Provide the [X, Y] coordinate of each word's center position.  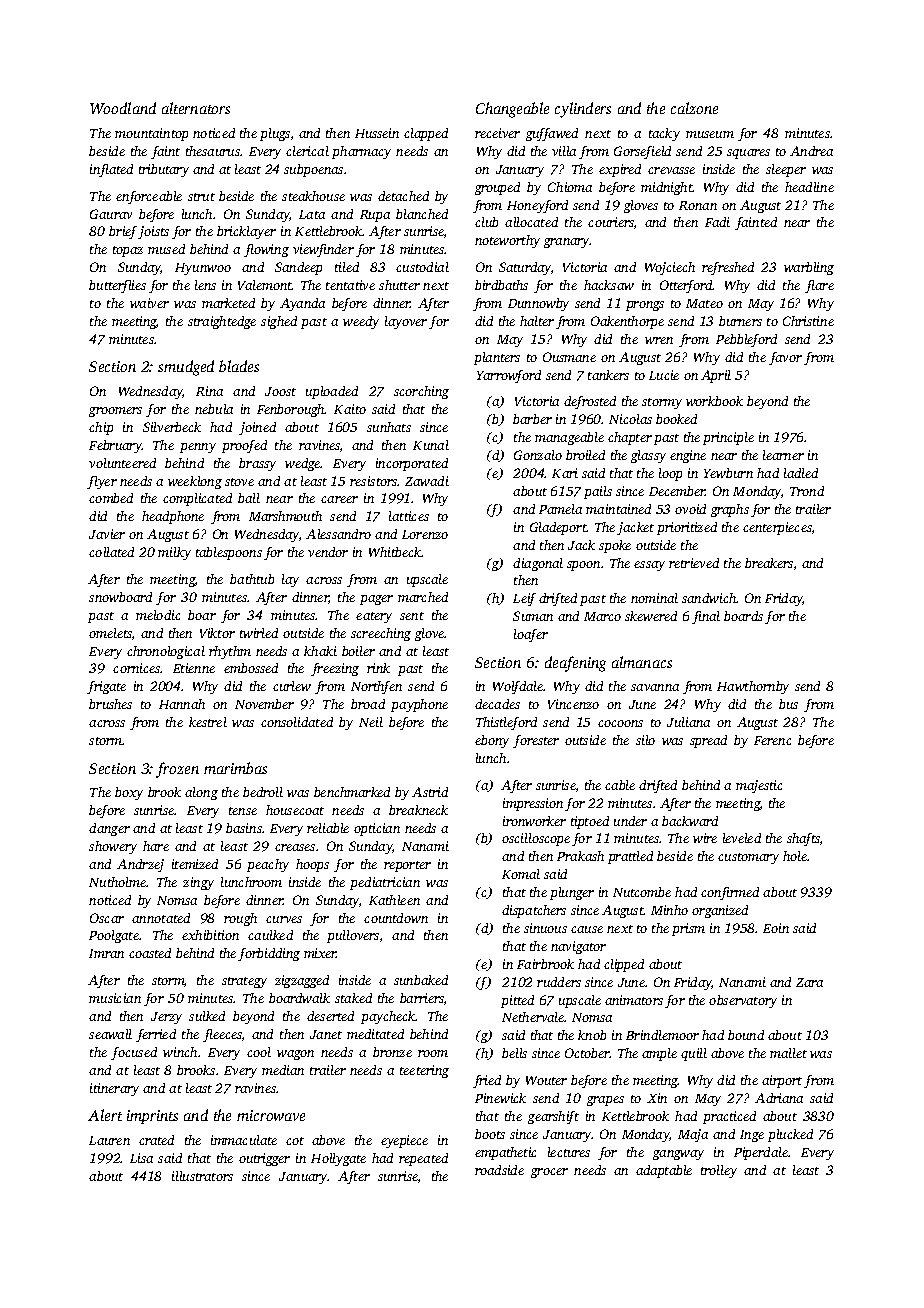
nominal [654, 598]
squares [748, 154]
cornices [137, 668]
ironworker [534, 821]
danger [109, 829]
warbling [809, 268]
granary [567, 243]
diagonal [538, 564]
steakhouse [313, 196]
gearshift [553, 1117]
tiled [347, 267]
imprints [152, 1117]
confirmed [730, 893]
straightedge [222, 322]
